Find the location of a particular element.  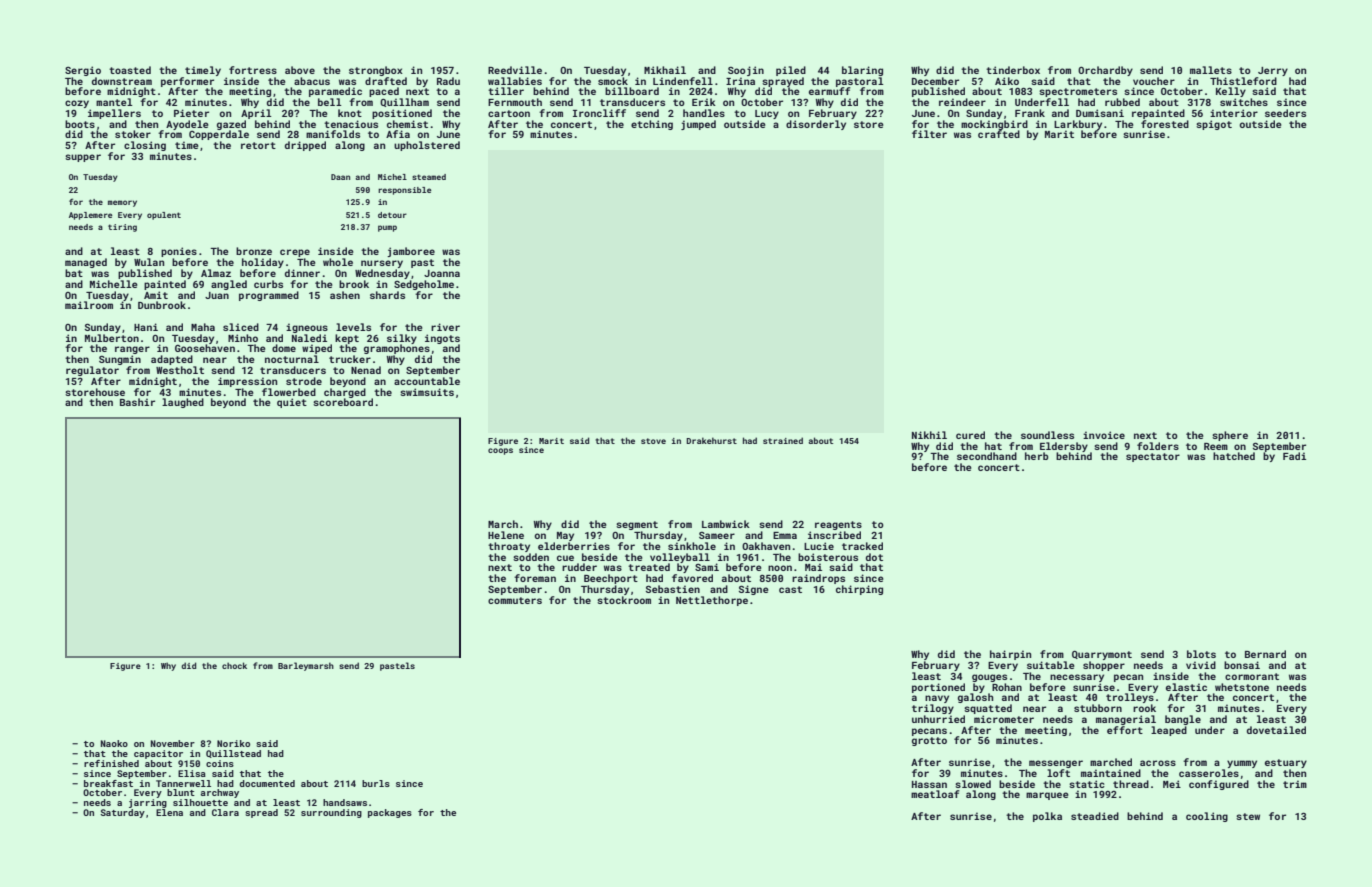

blots is located at coordinates (1201, 654).
